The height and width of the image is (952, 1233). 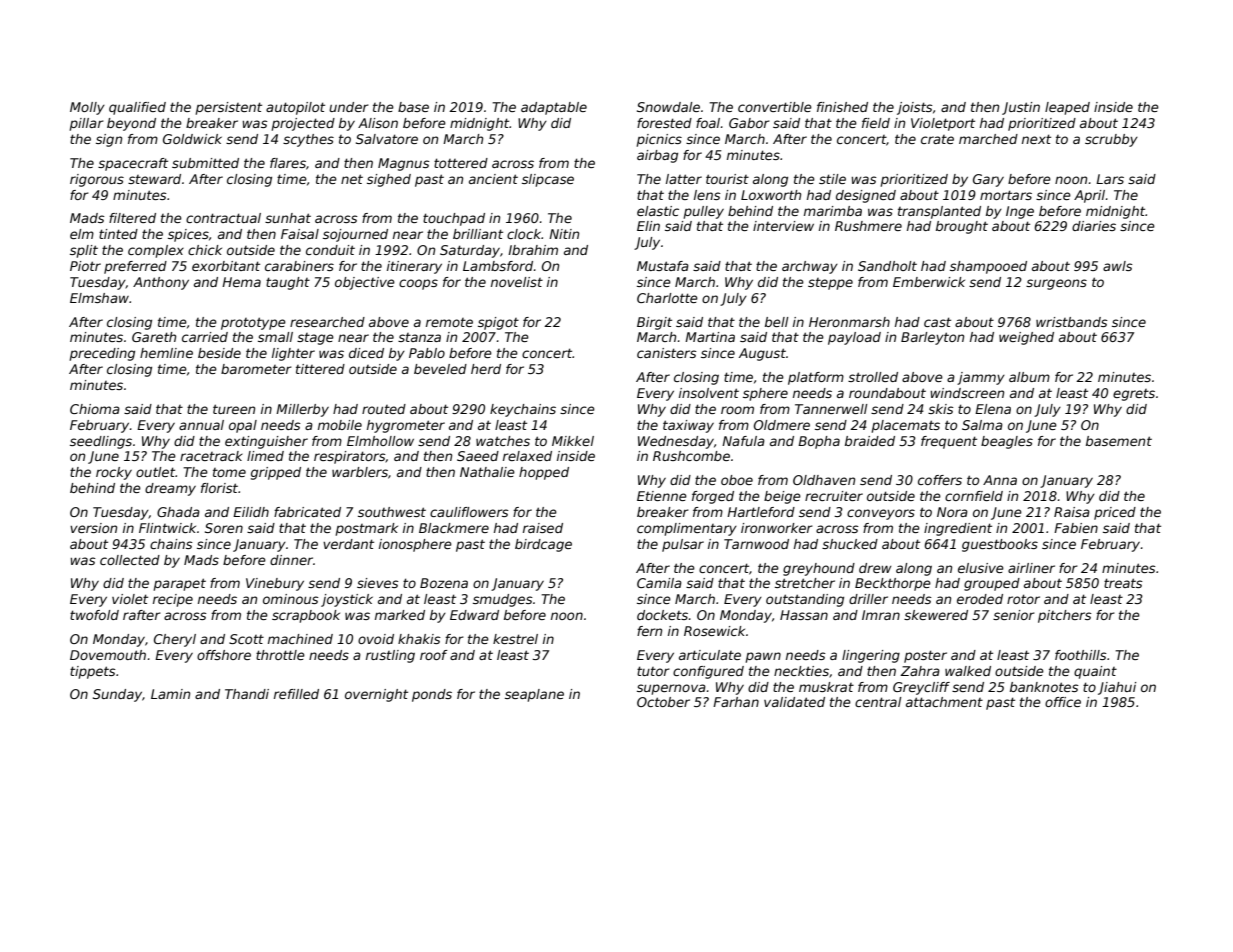 I want to click on greyhound, so click(x=819, y=569).
